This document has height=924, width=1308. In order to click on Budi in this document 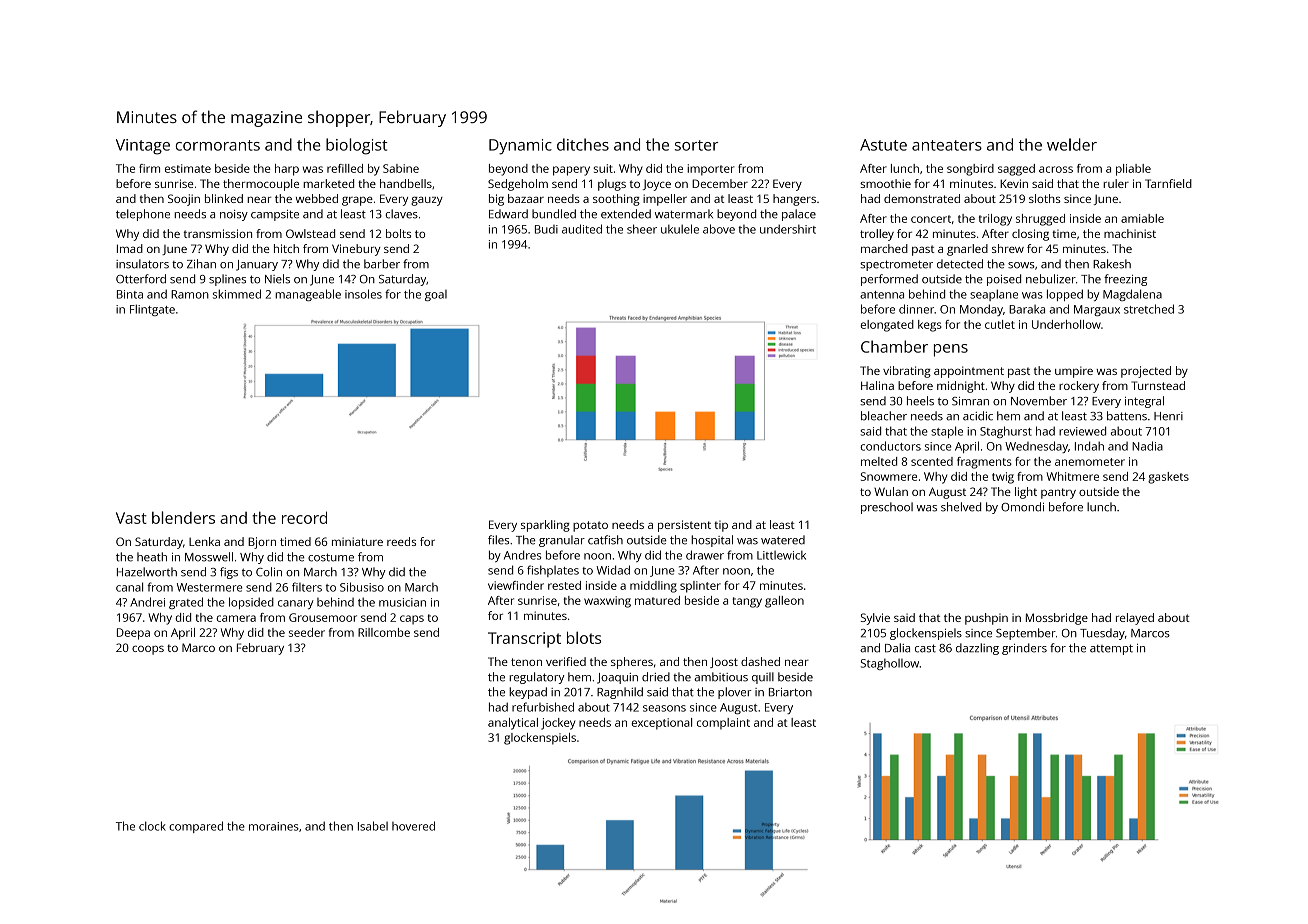, I will do `click(546, 229)`.
